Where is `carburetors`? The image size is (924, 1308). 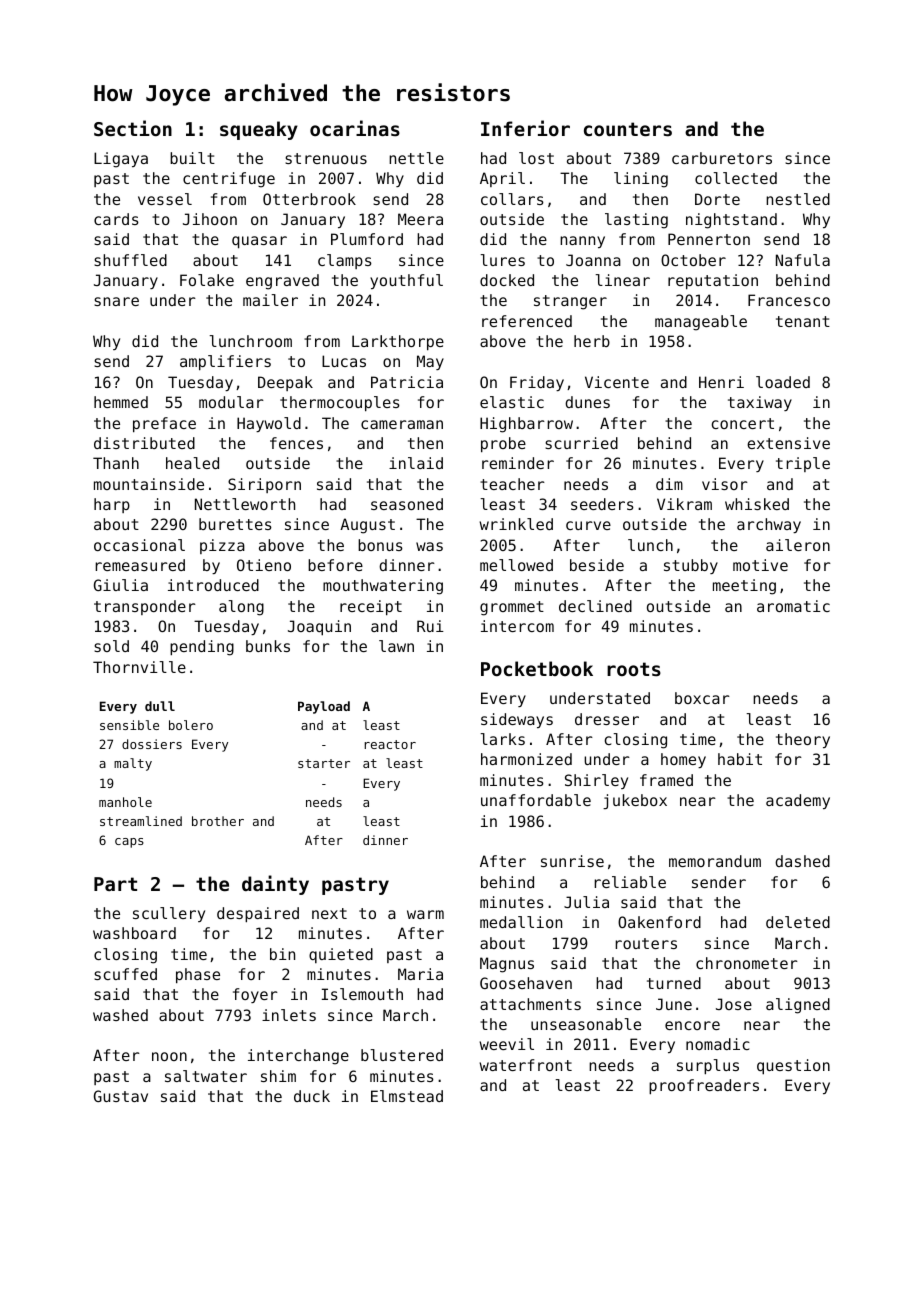
carburetors is located at coordinates (722, 158).
